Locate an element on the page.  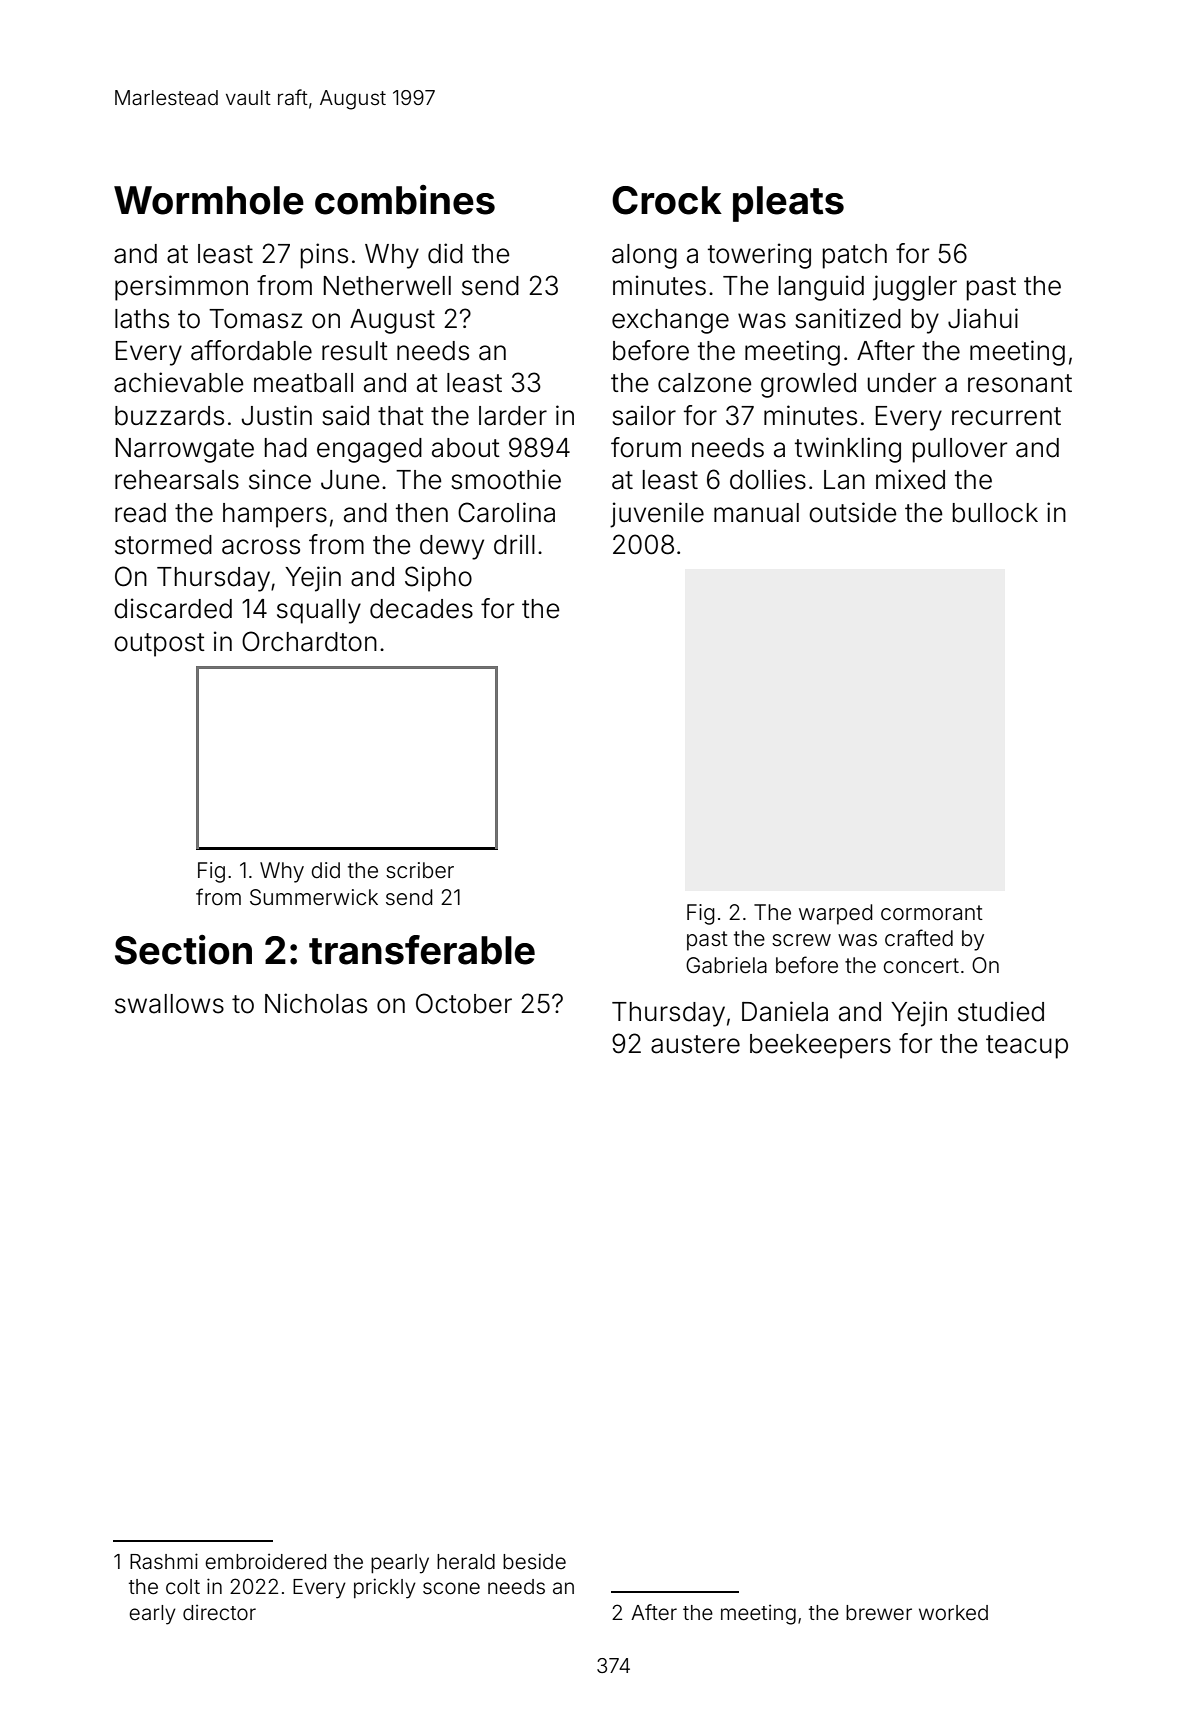
beside is located at coordinates (534, 1561).
